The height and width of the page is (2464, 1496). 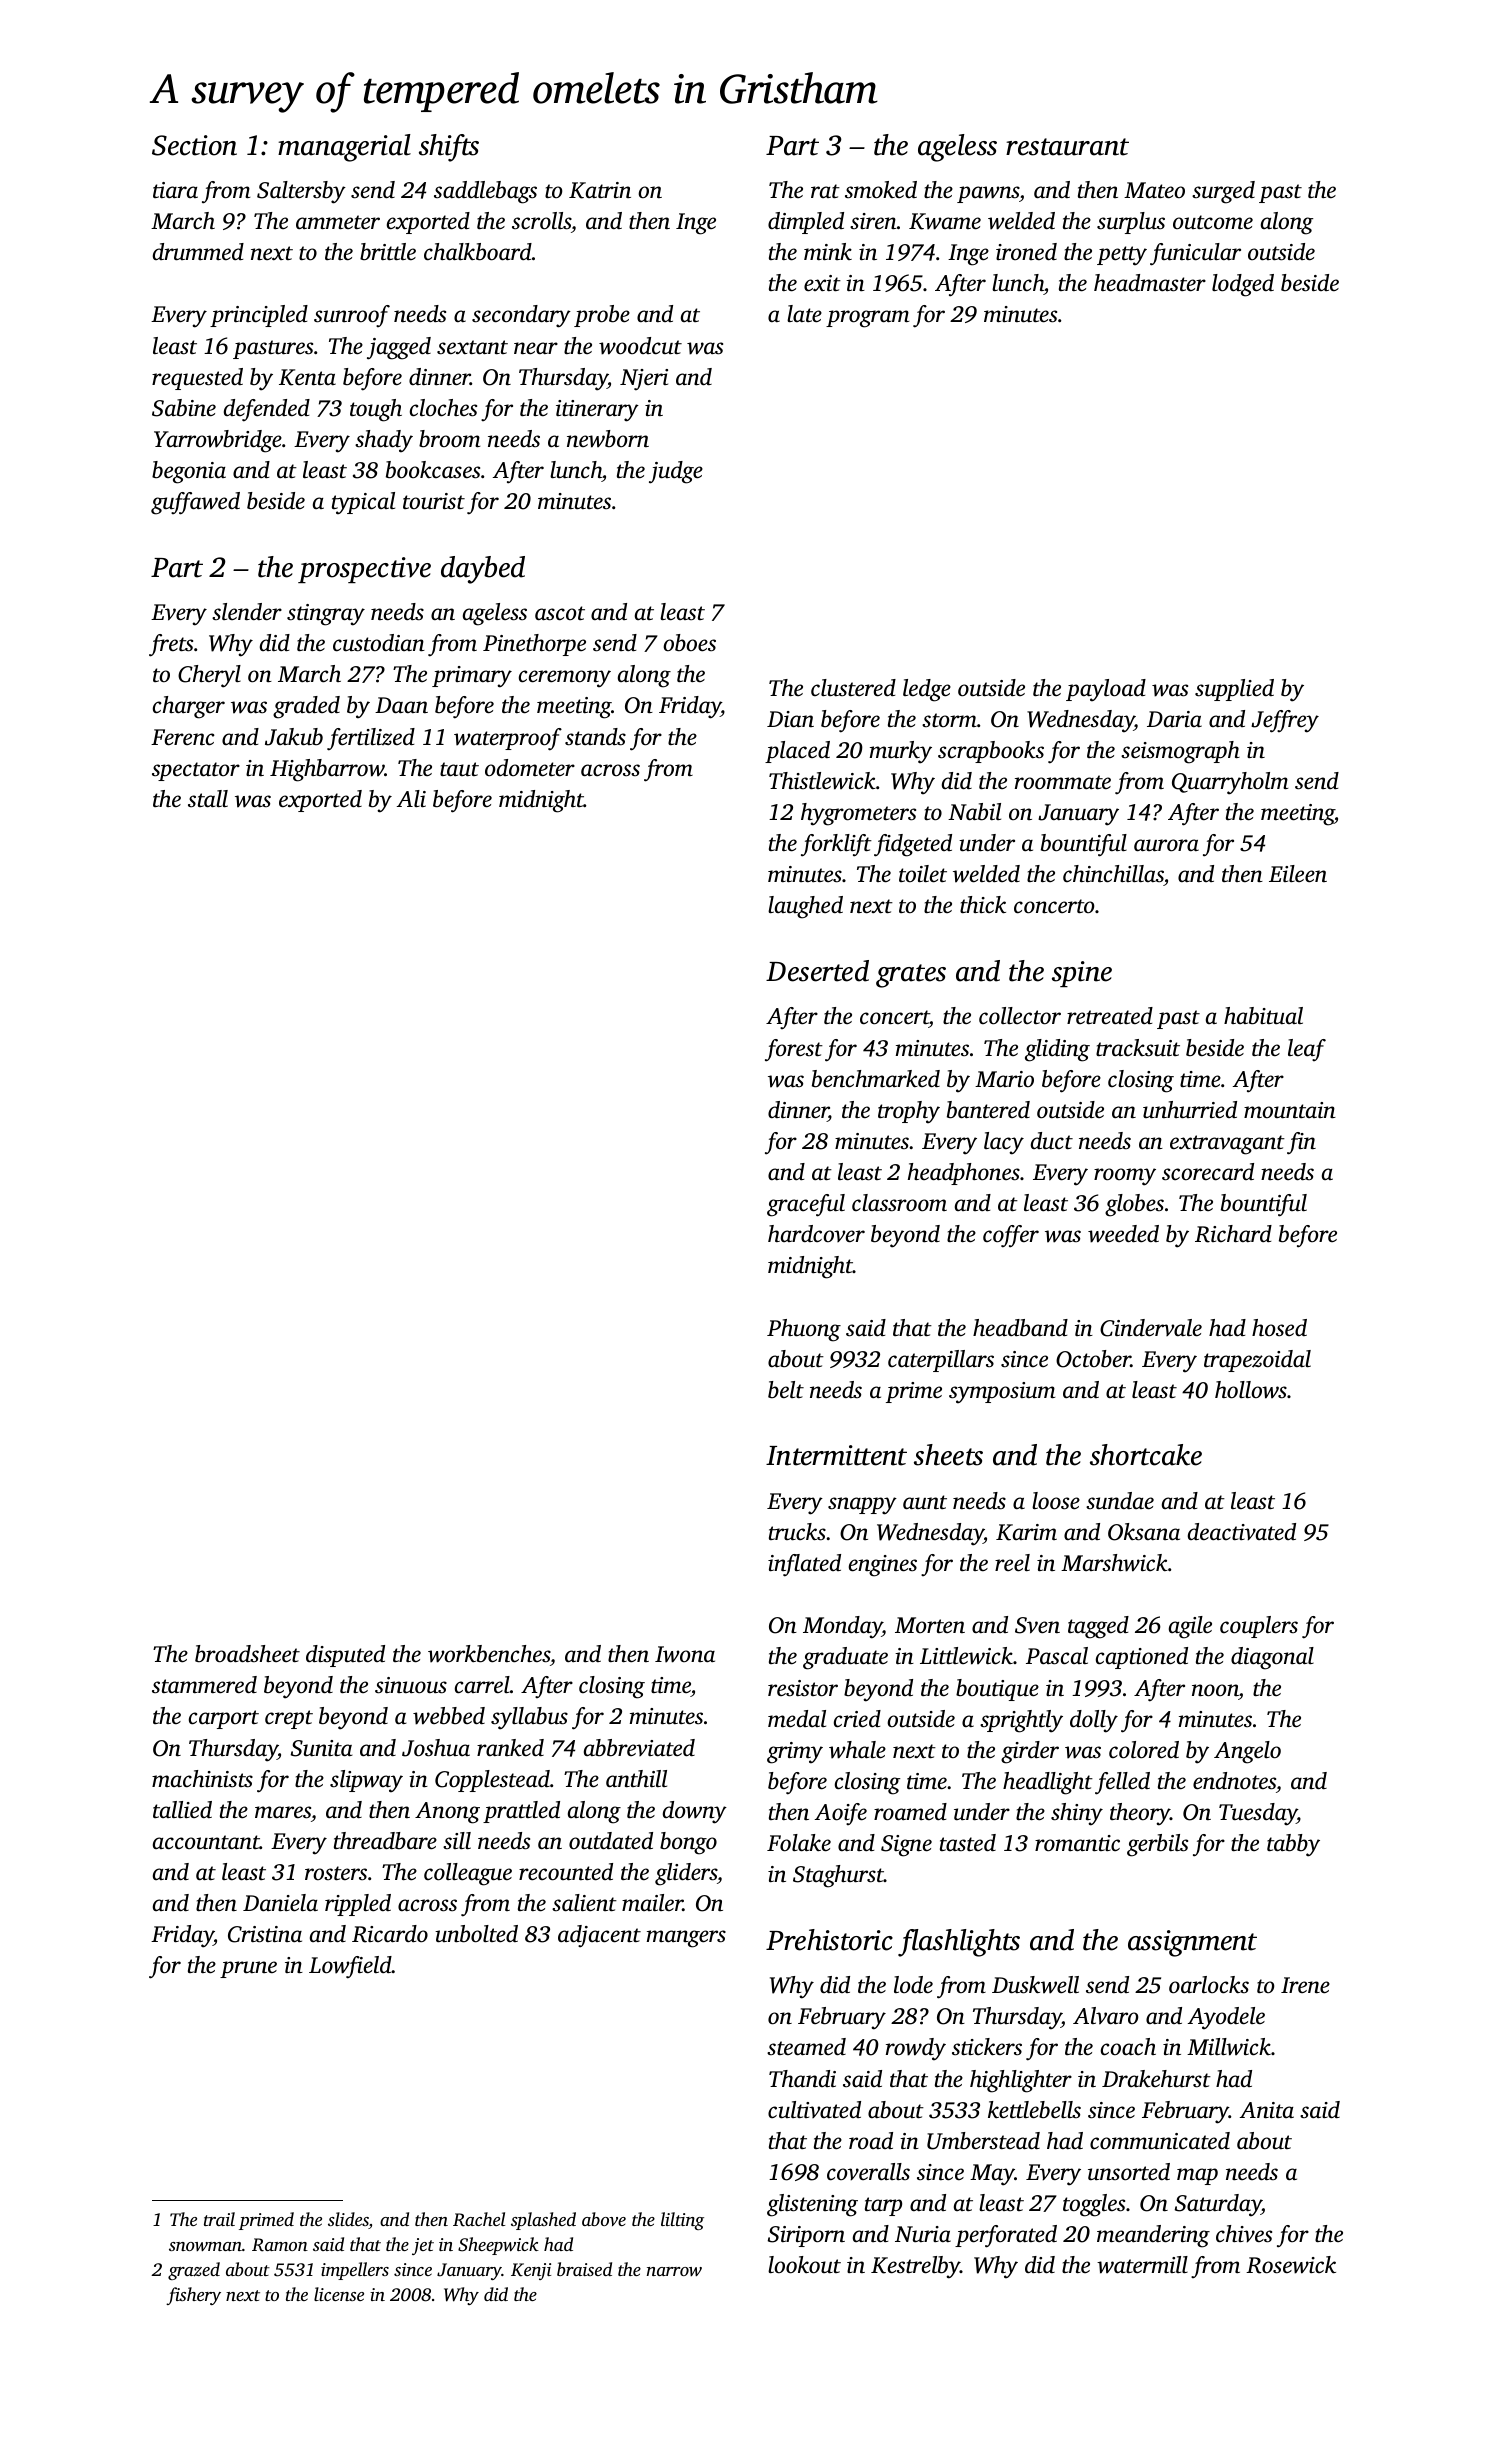 I want to click on clustered, so click(x=853, y=688).
